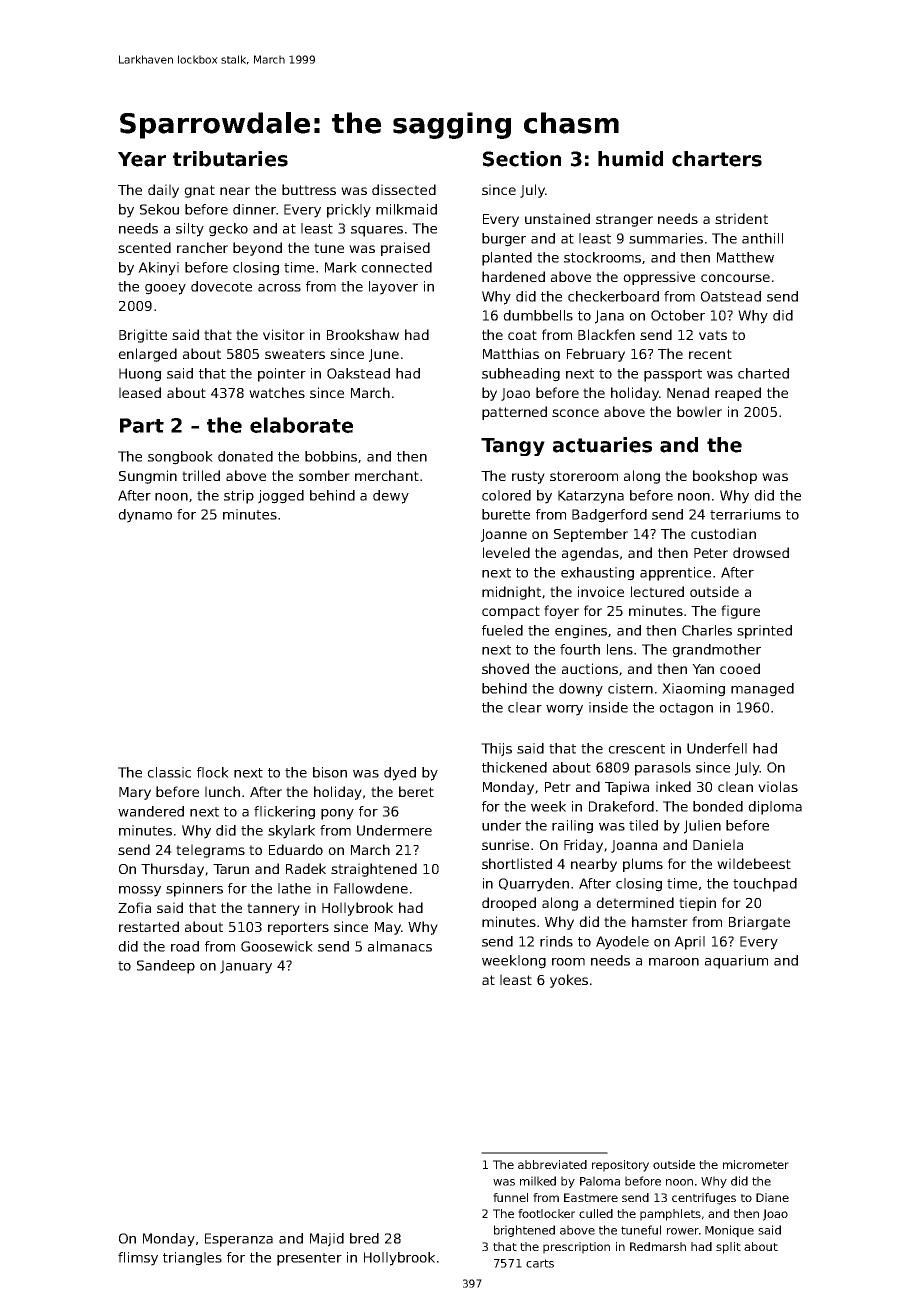 The width and height of the image is (924, 1308). I want to click on flock, so click(213, 772).
